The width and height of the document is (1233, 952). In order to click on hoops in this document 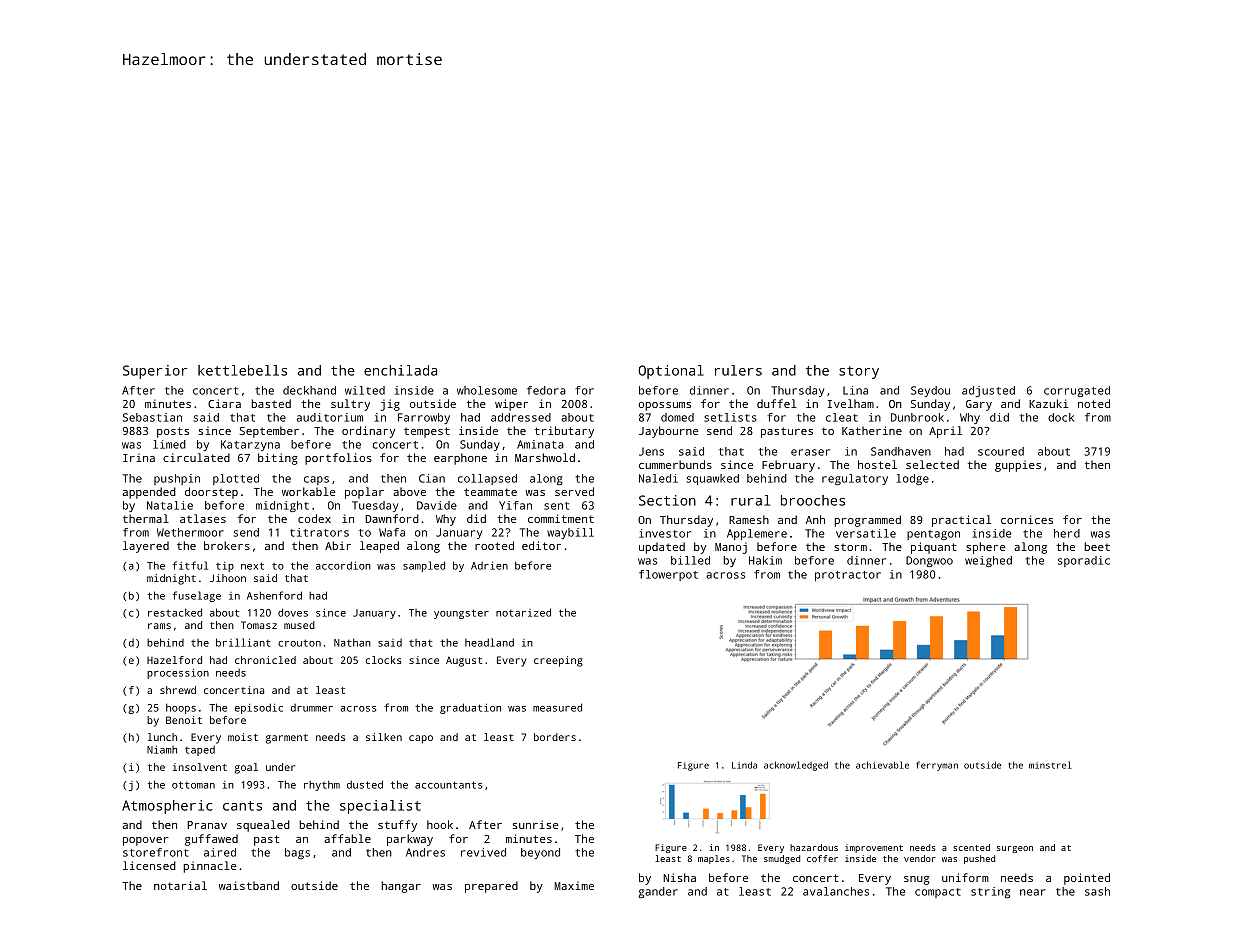, I will do `click(181, 708)`.
